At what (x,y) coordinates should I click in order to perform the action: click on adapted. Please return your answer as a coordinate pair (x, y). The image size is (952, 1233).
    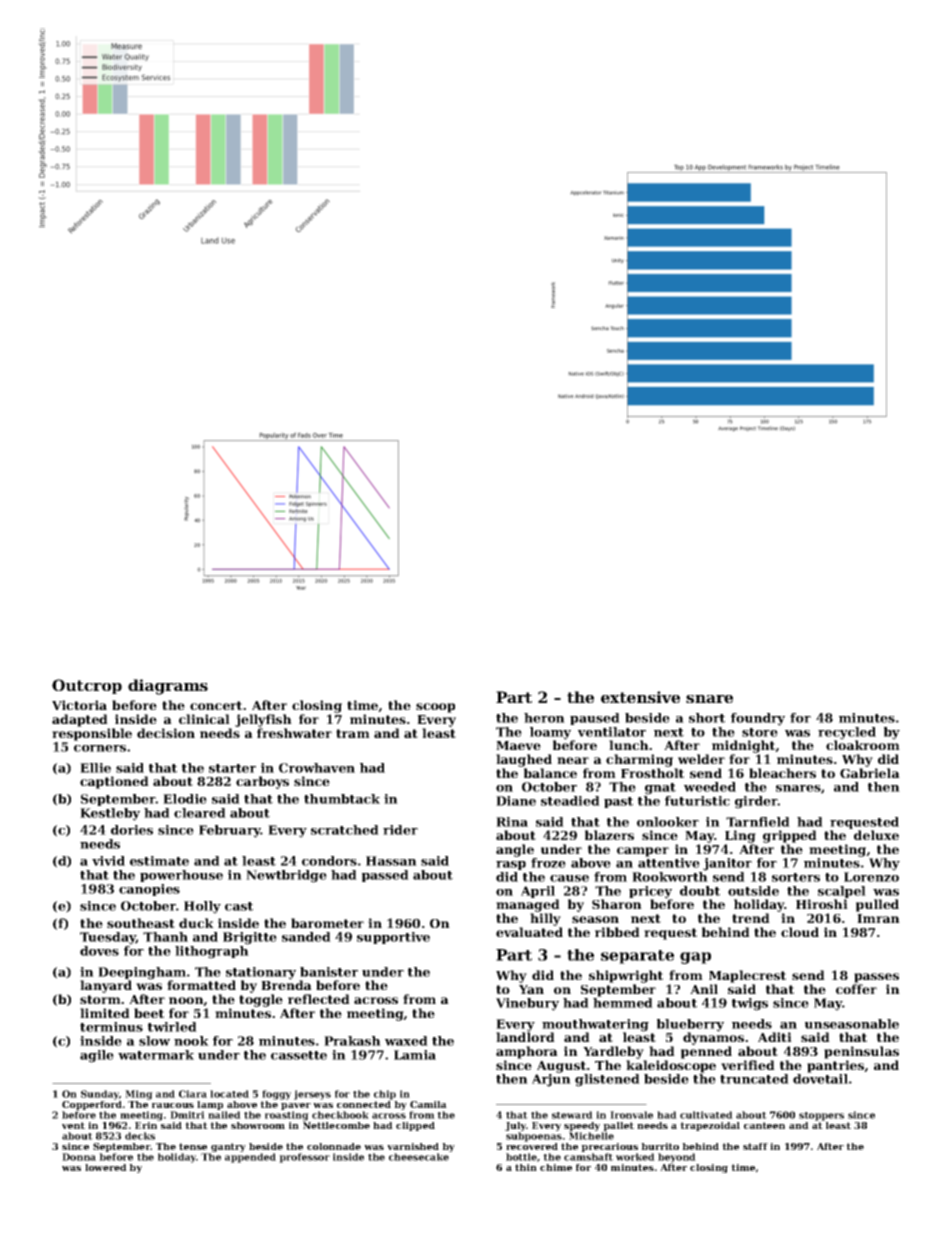
    Looking at the image, I should click on (80, 720).
